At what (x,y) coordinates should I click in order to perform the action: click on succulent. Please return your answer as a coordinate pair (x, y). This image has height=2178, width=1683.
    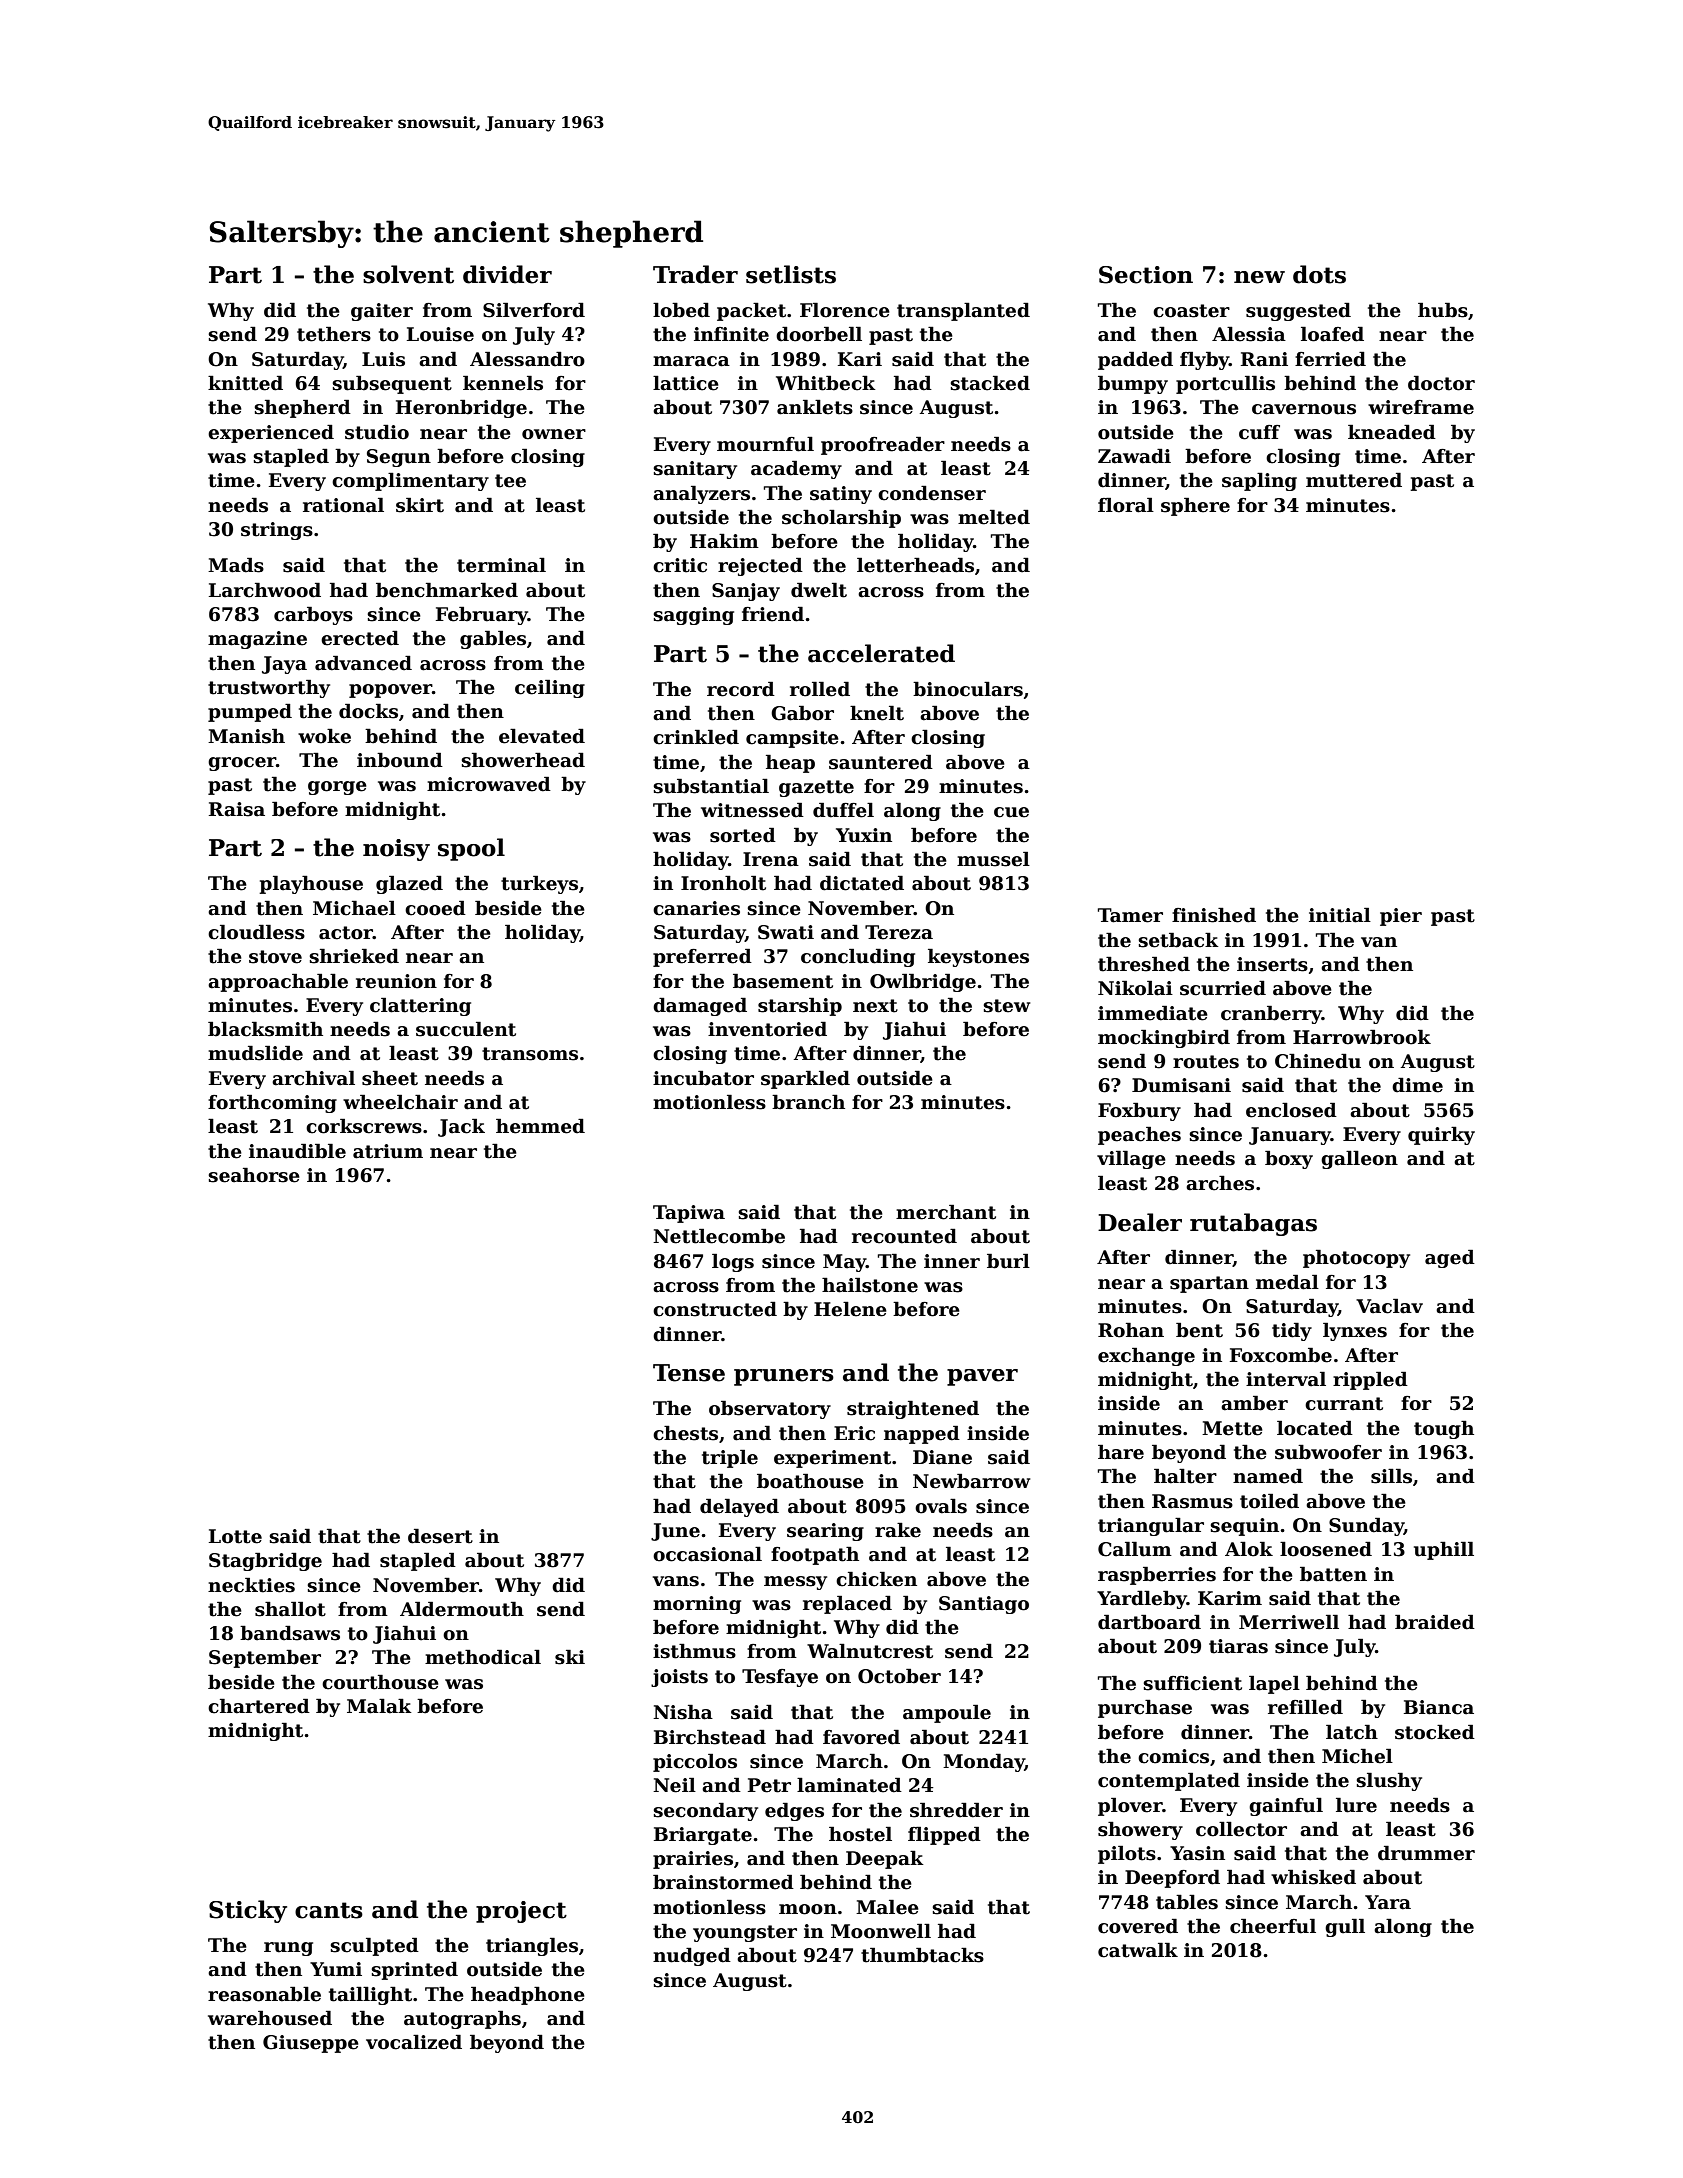
    Looking at the image, I should click on (466, 1029).
